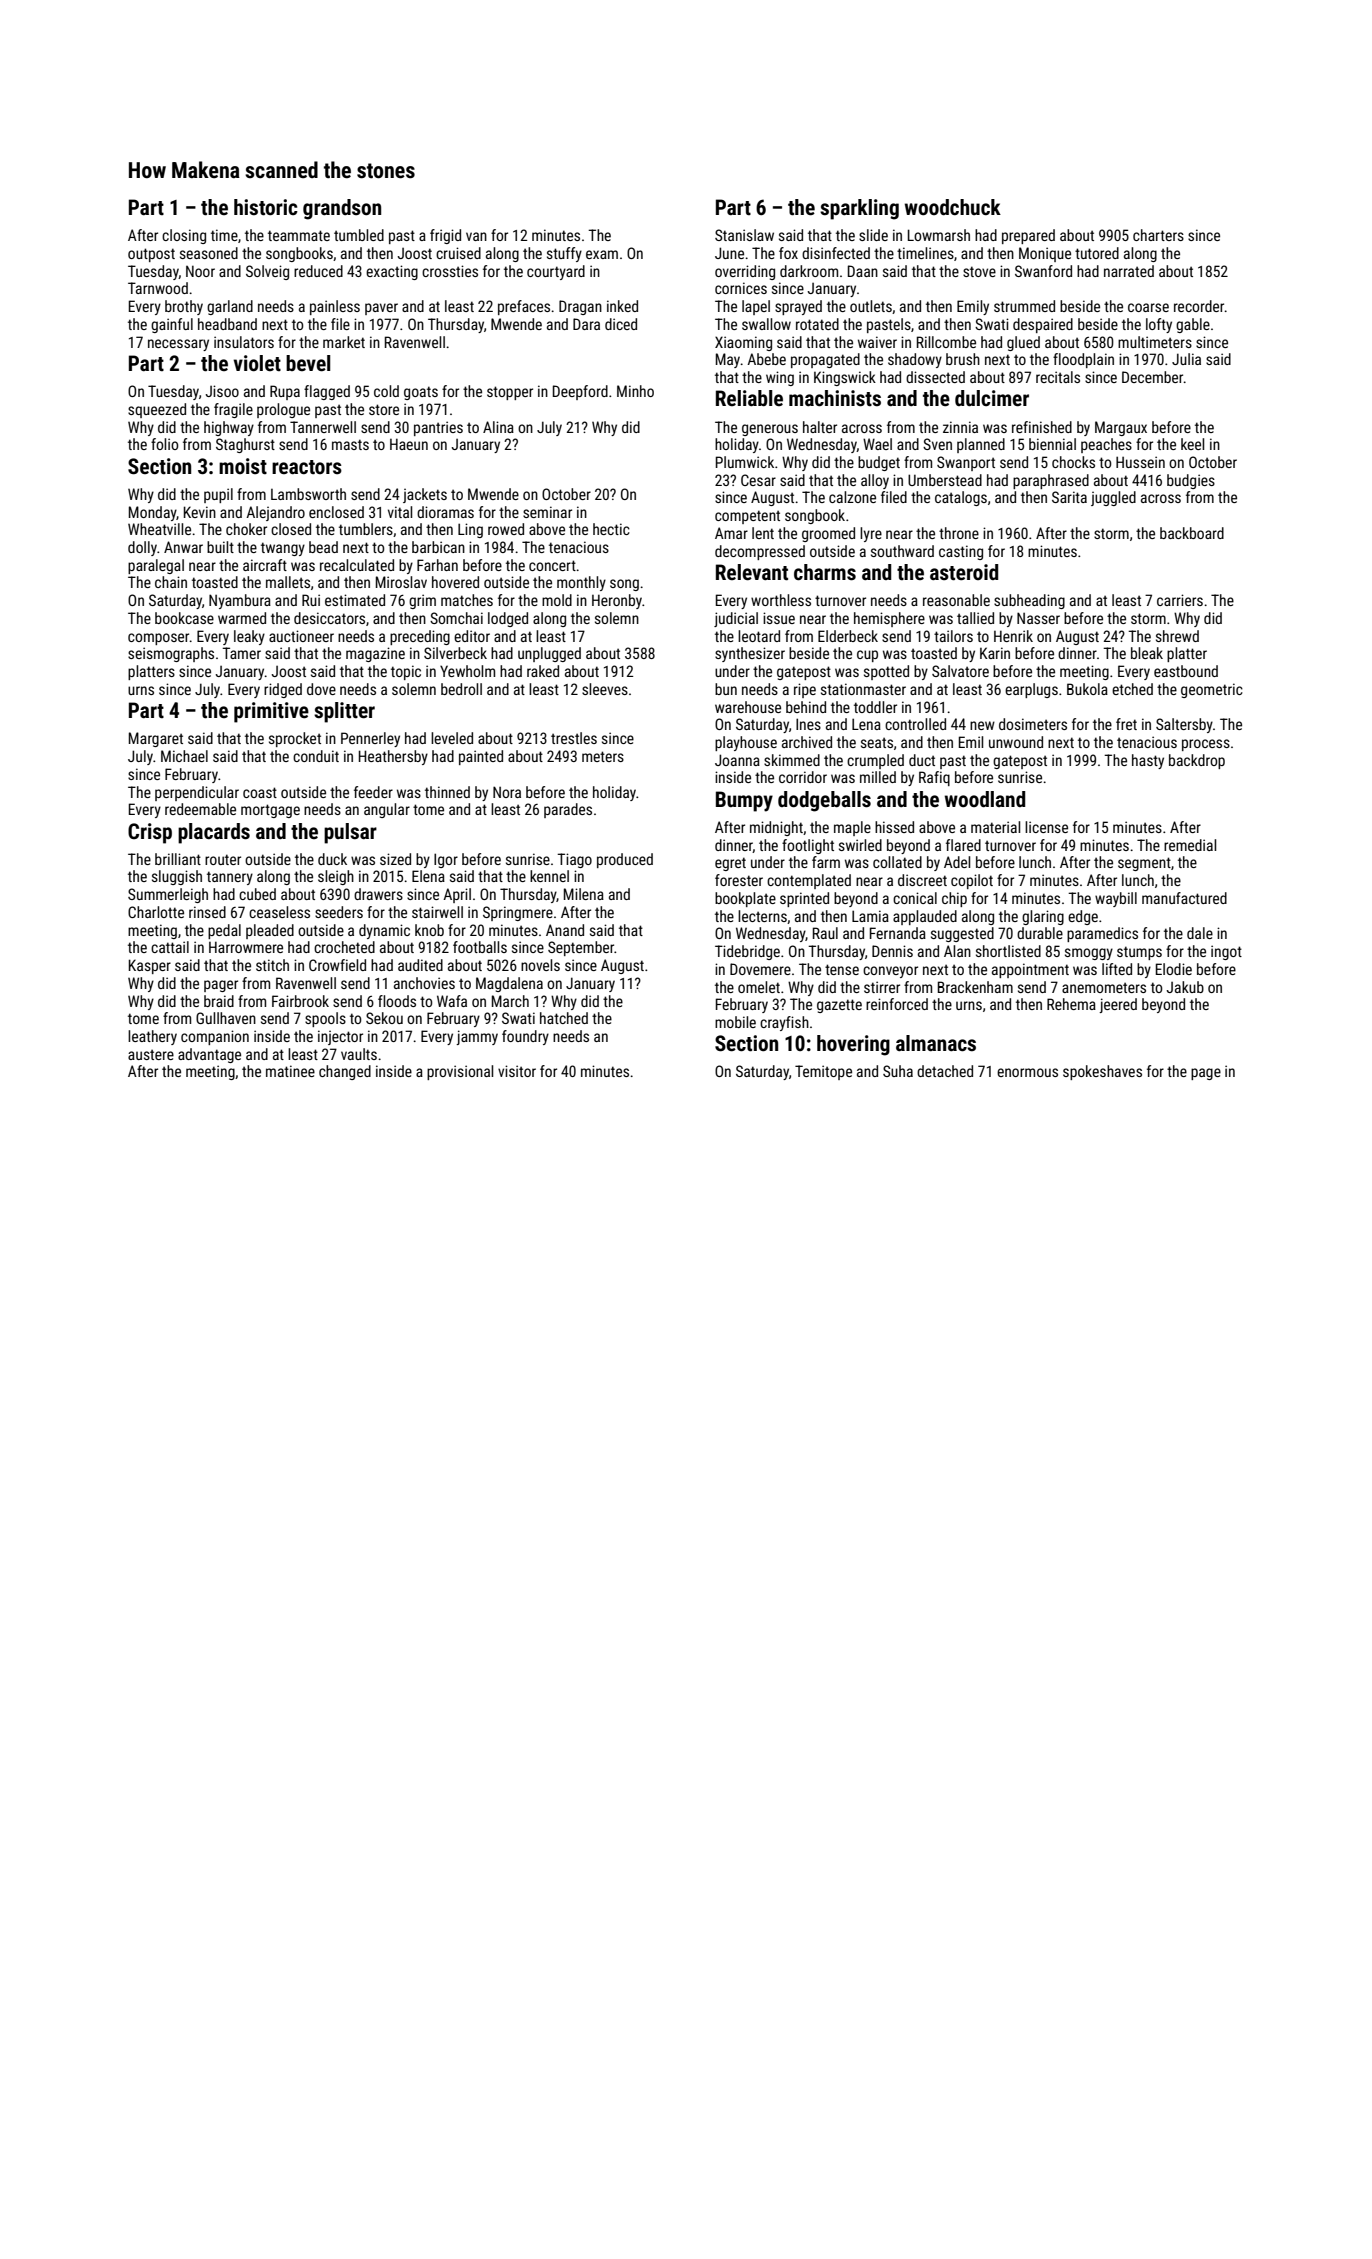  Describe the element at coordinates (953, 207) in the screenshot. I see `woodchuck` at that location.
